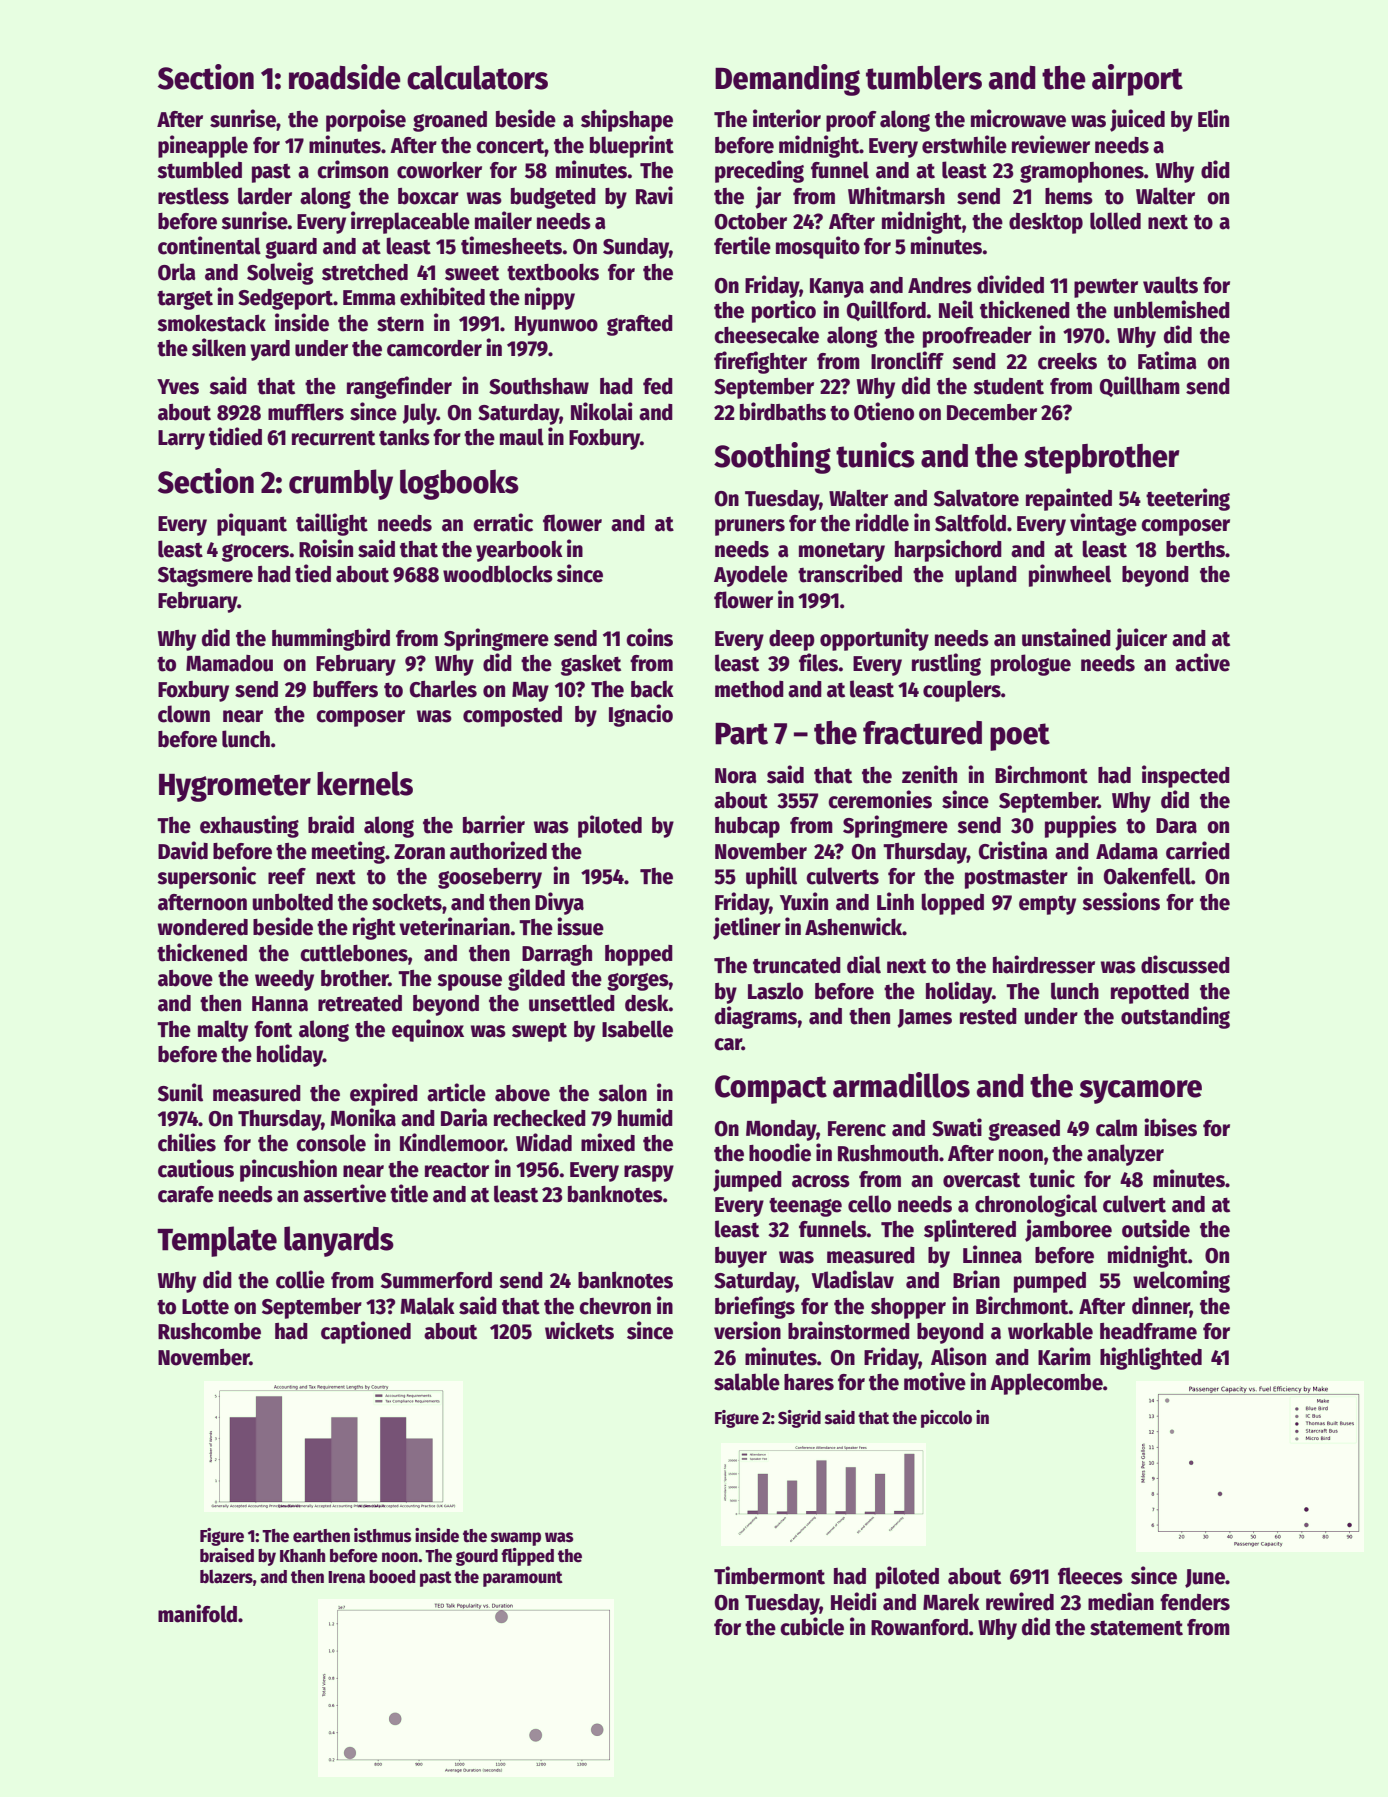 The image size is (1388, 1797). Describe the element at coordinates (345, 77) in the document. I see `roadside` at that location.
